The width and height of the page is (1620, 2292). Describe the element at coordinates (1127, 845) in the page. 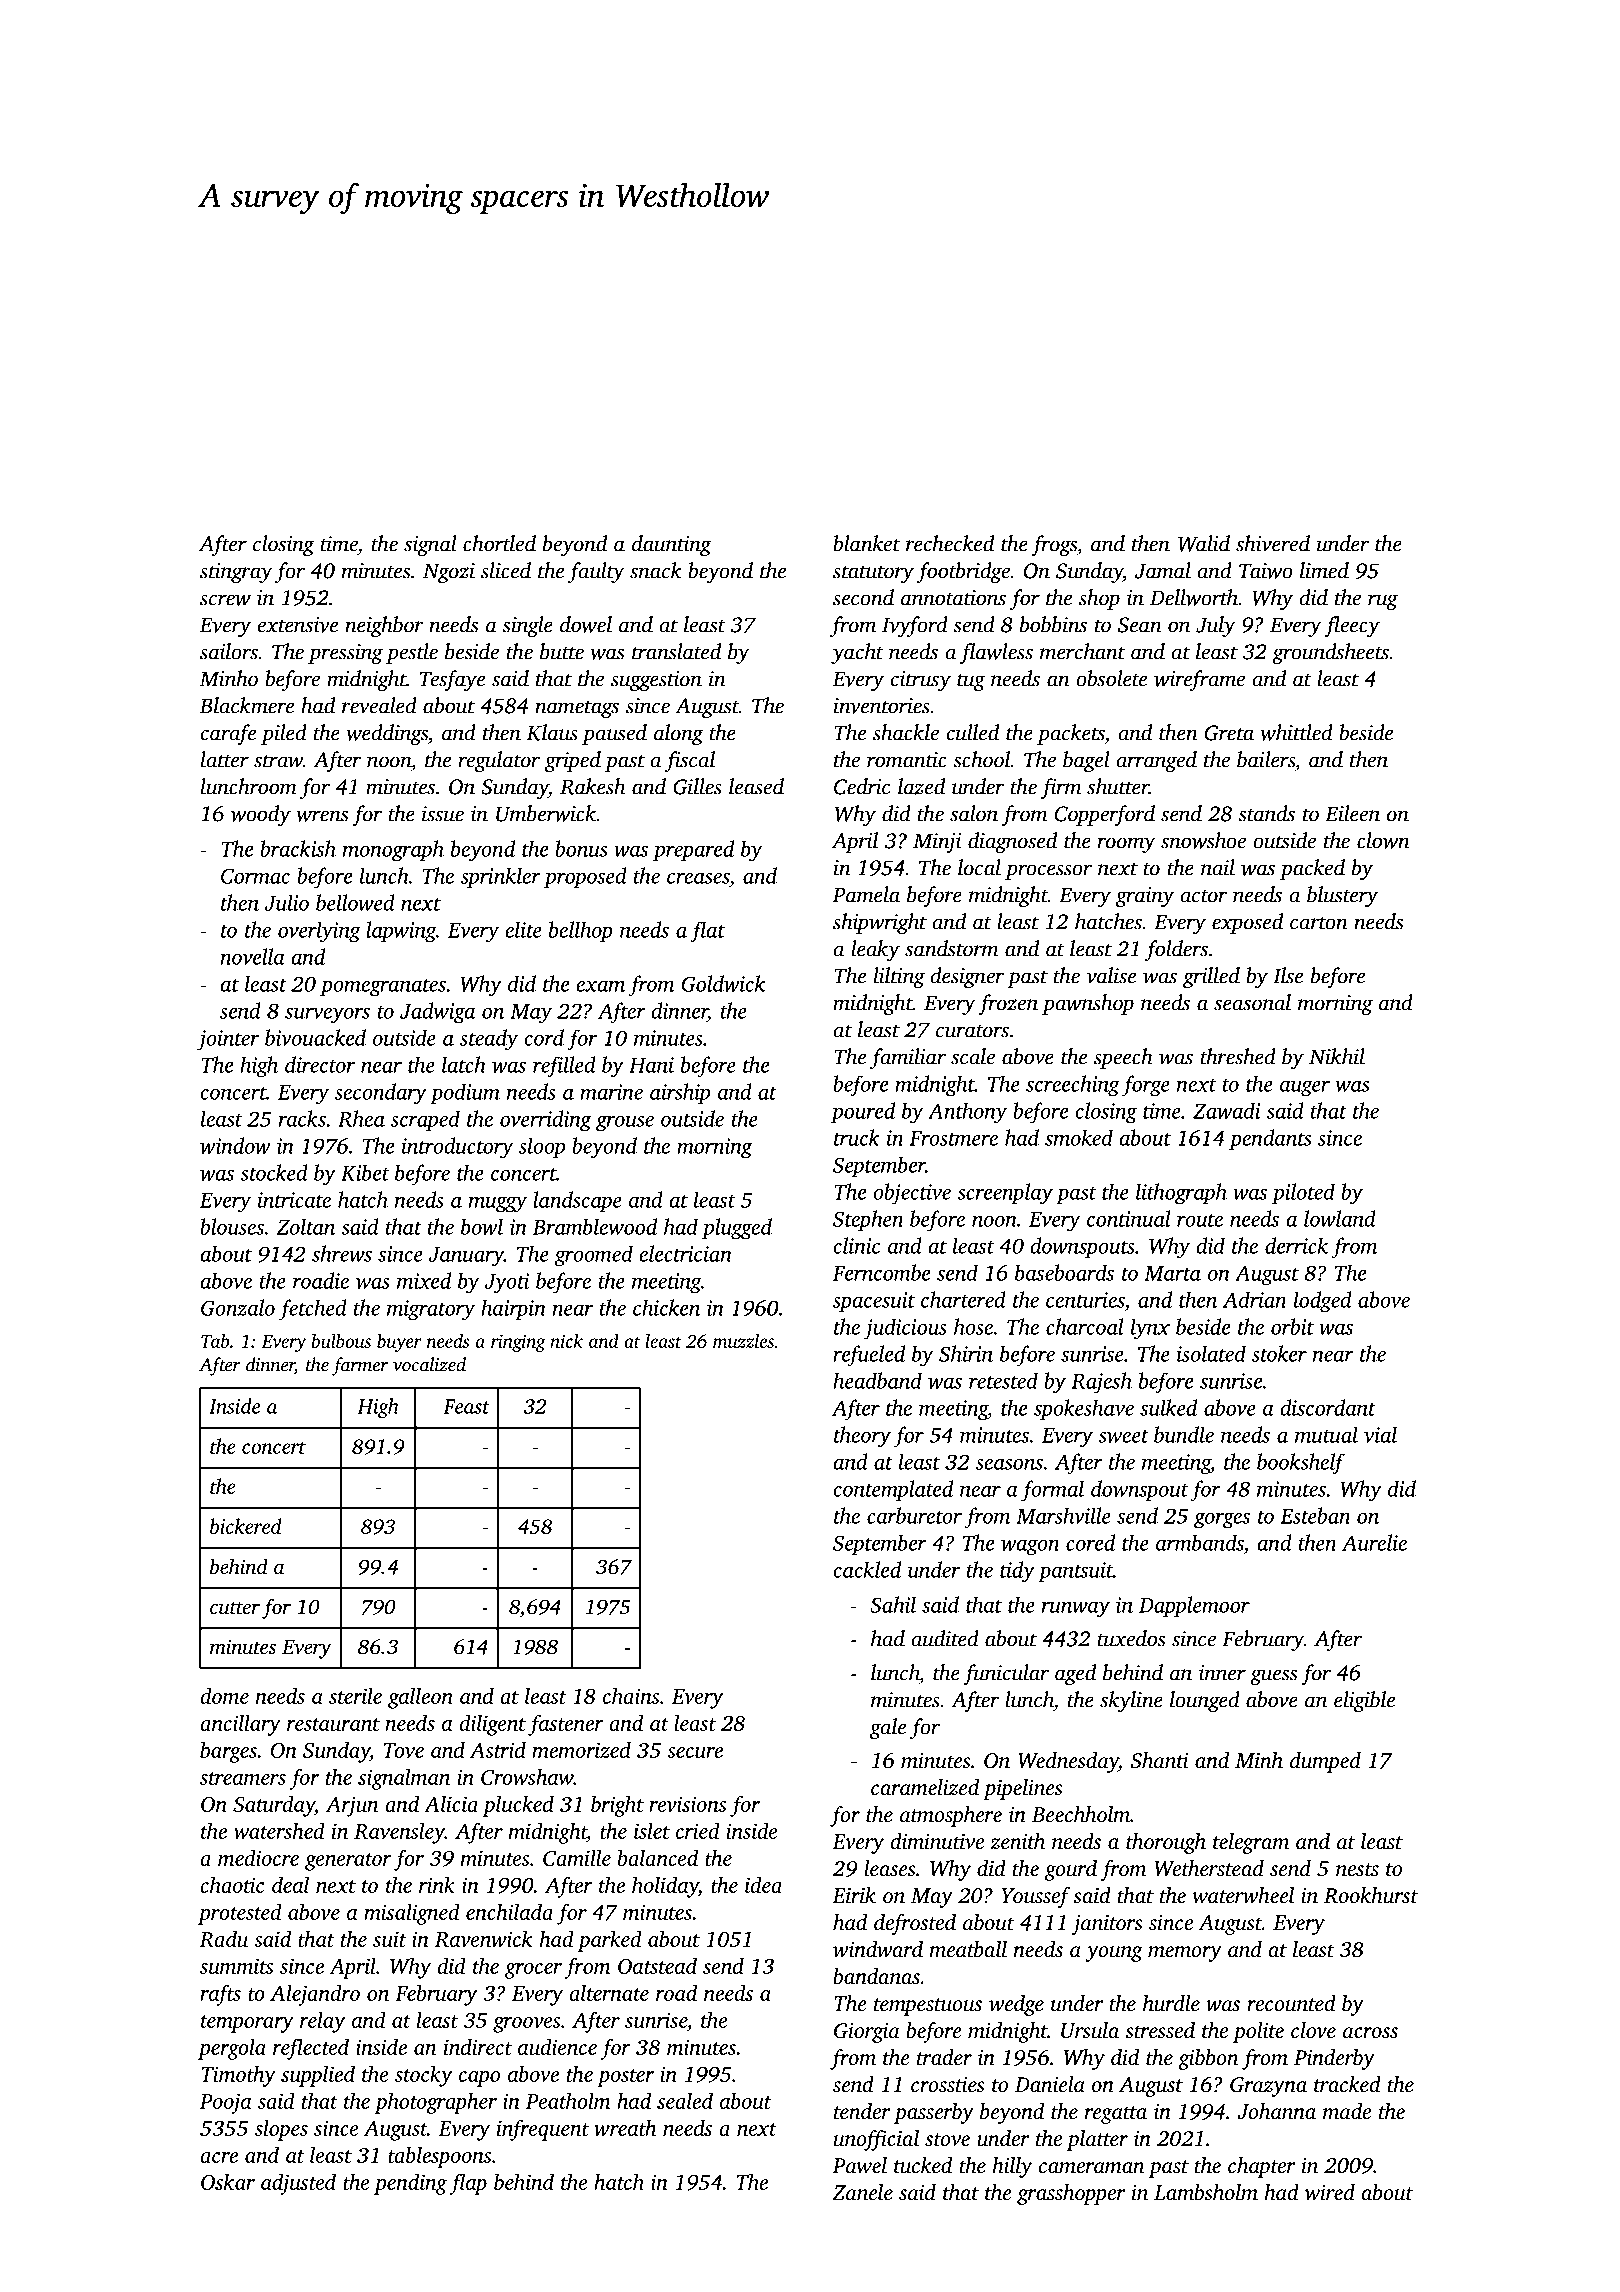

I see `roomy` at that location.
